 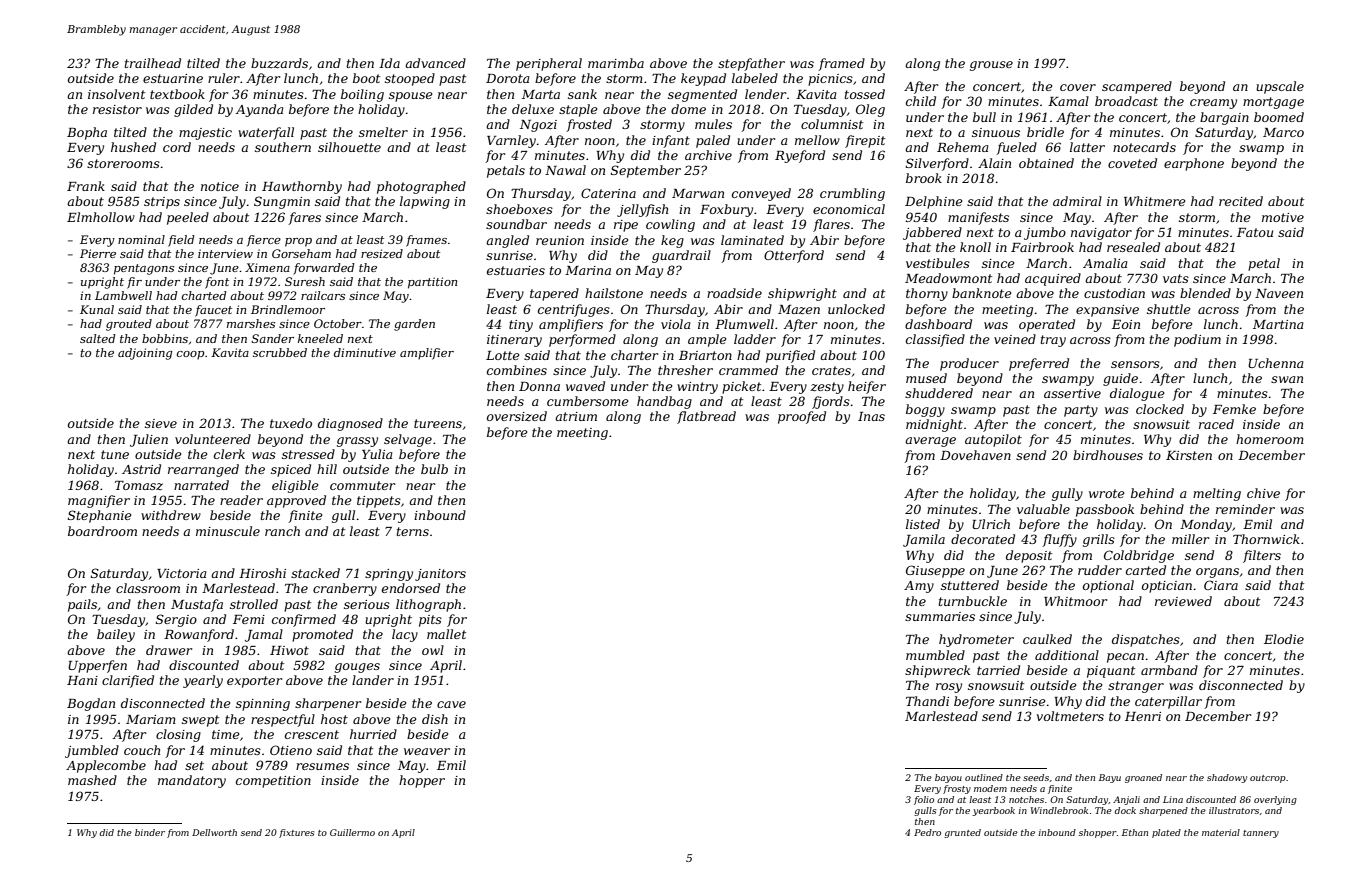 What do you see at coordinates (141, 469) in the document?
I see `Astrid` at bounding box center [141, 469].
